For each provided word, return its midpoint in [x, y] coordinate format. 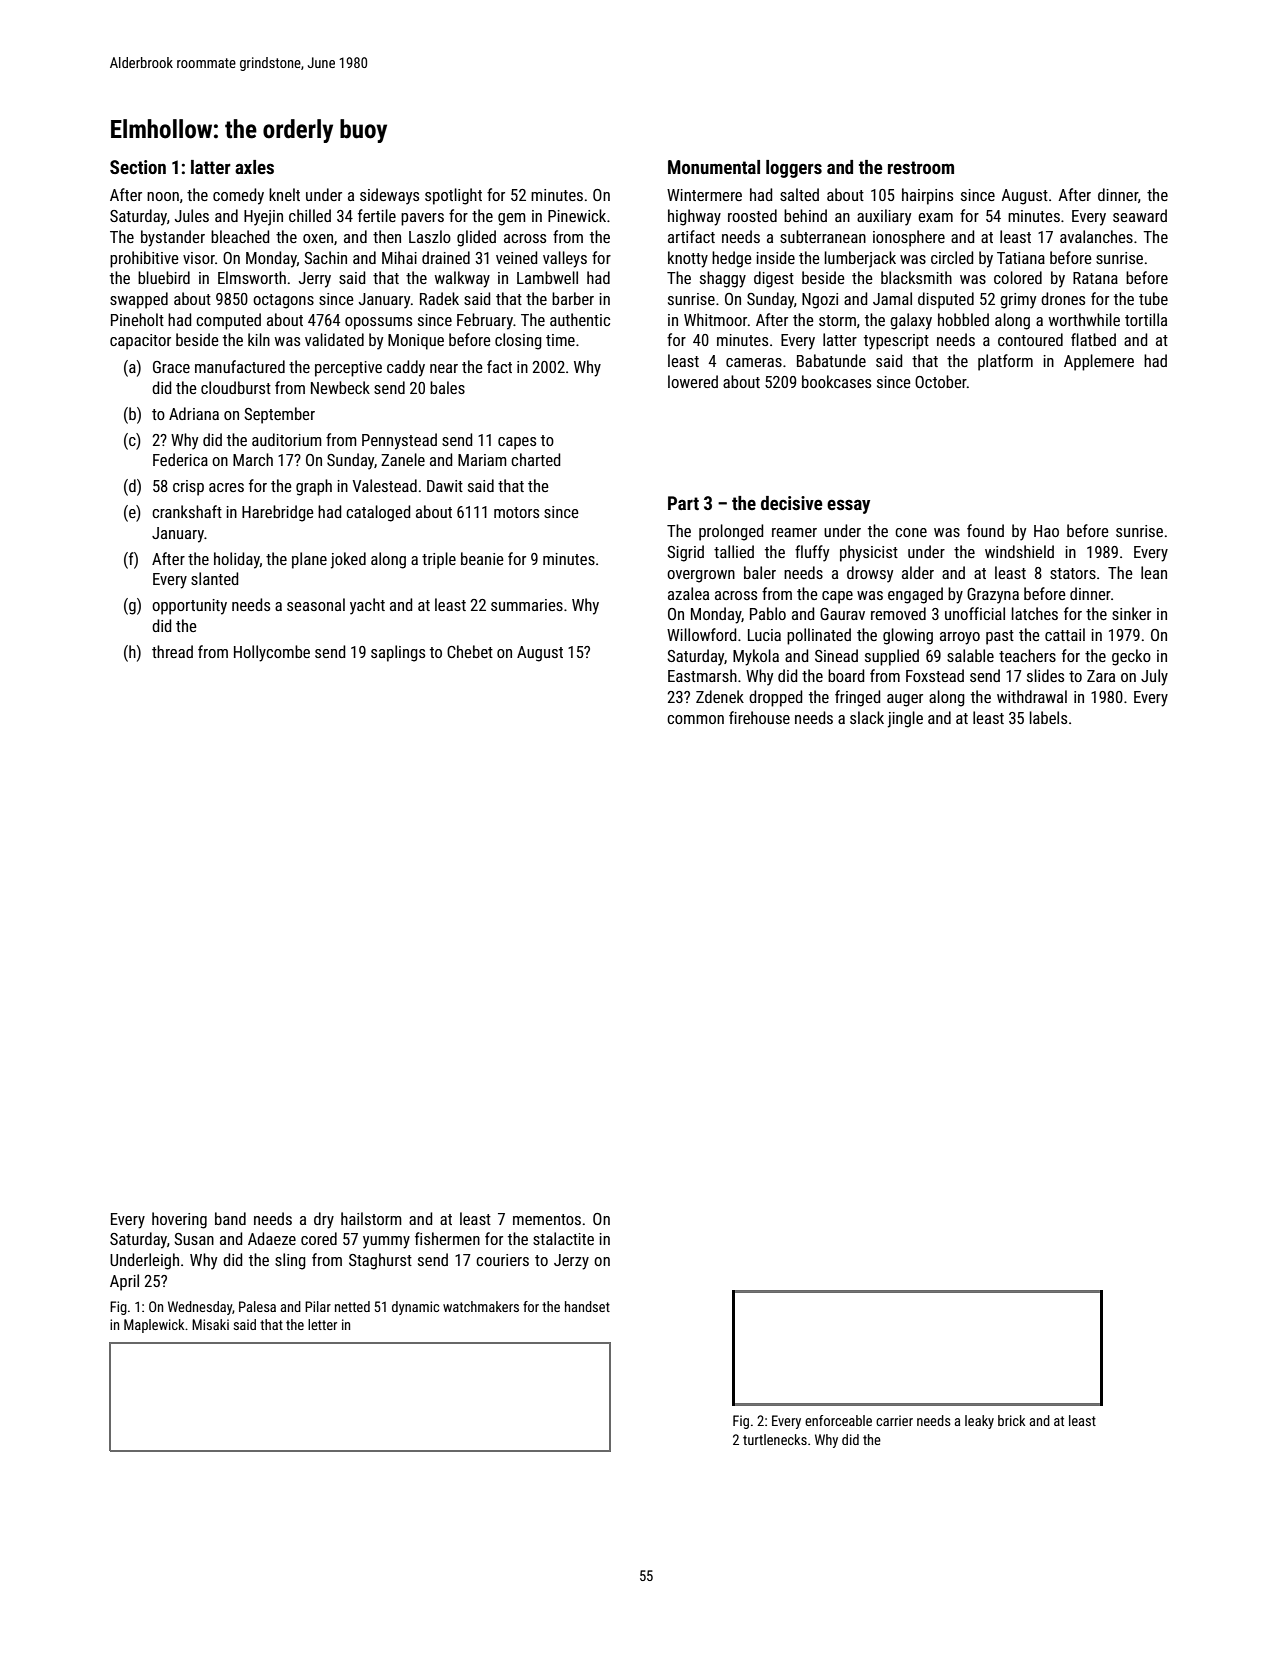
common [695, 719]
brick [1011, 1420]
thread [172, 651]
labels [1048, 717]
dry [324, 1220]
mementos [547, 1219]
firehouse [759, 717]
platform [1005, 362]
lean [1154, 572]
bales [447, 387]
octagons [283, 301]
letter [322, 1324]
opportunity [189, 607]
